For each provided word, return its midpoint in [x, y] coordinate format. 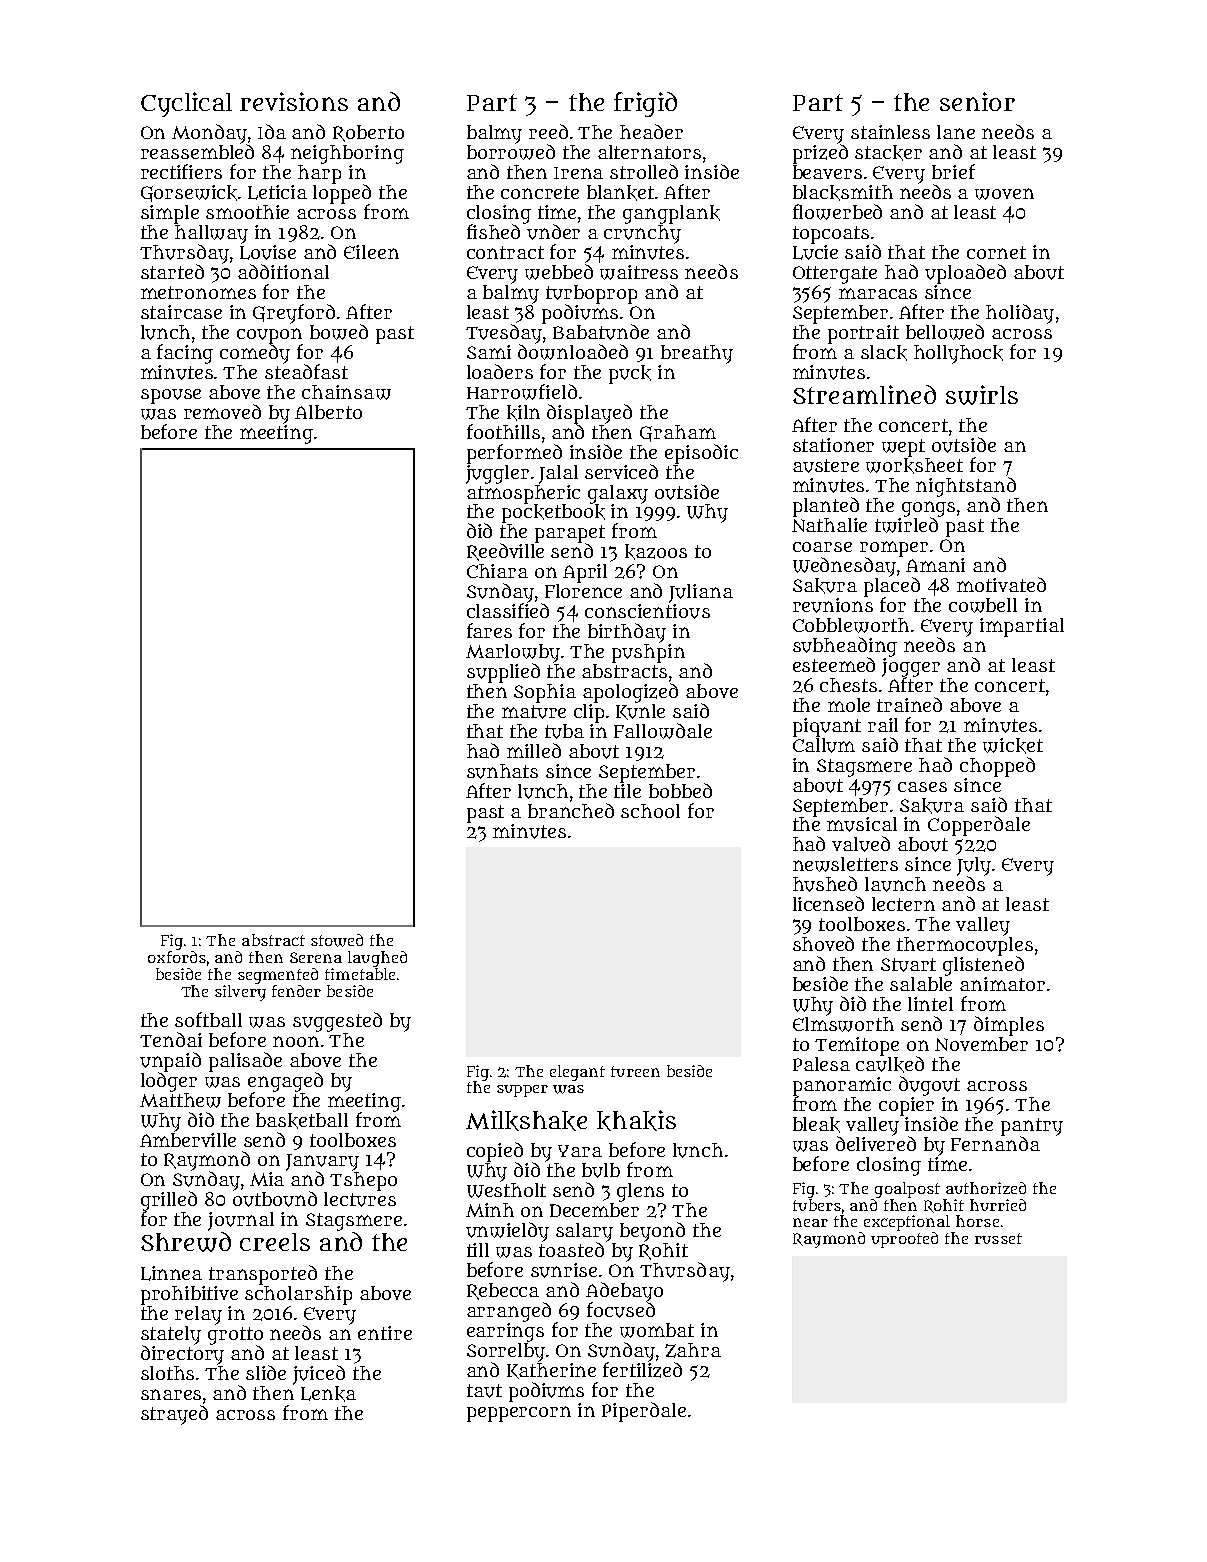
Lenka [328, 1394]
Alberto [328, 412]
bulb [601, 1170]
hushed [825, 884]
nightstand [966, 487]
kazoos [656, 552]
